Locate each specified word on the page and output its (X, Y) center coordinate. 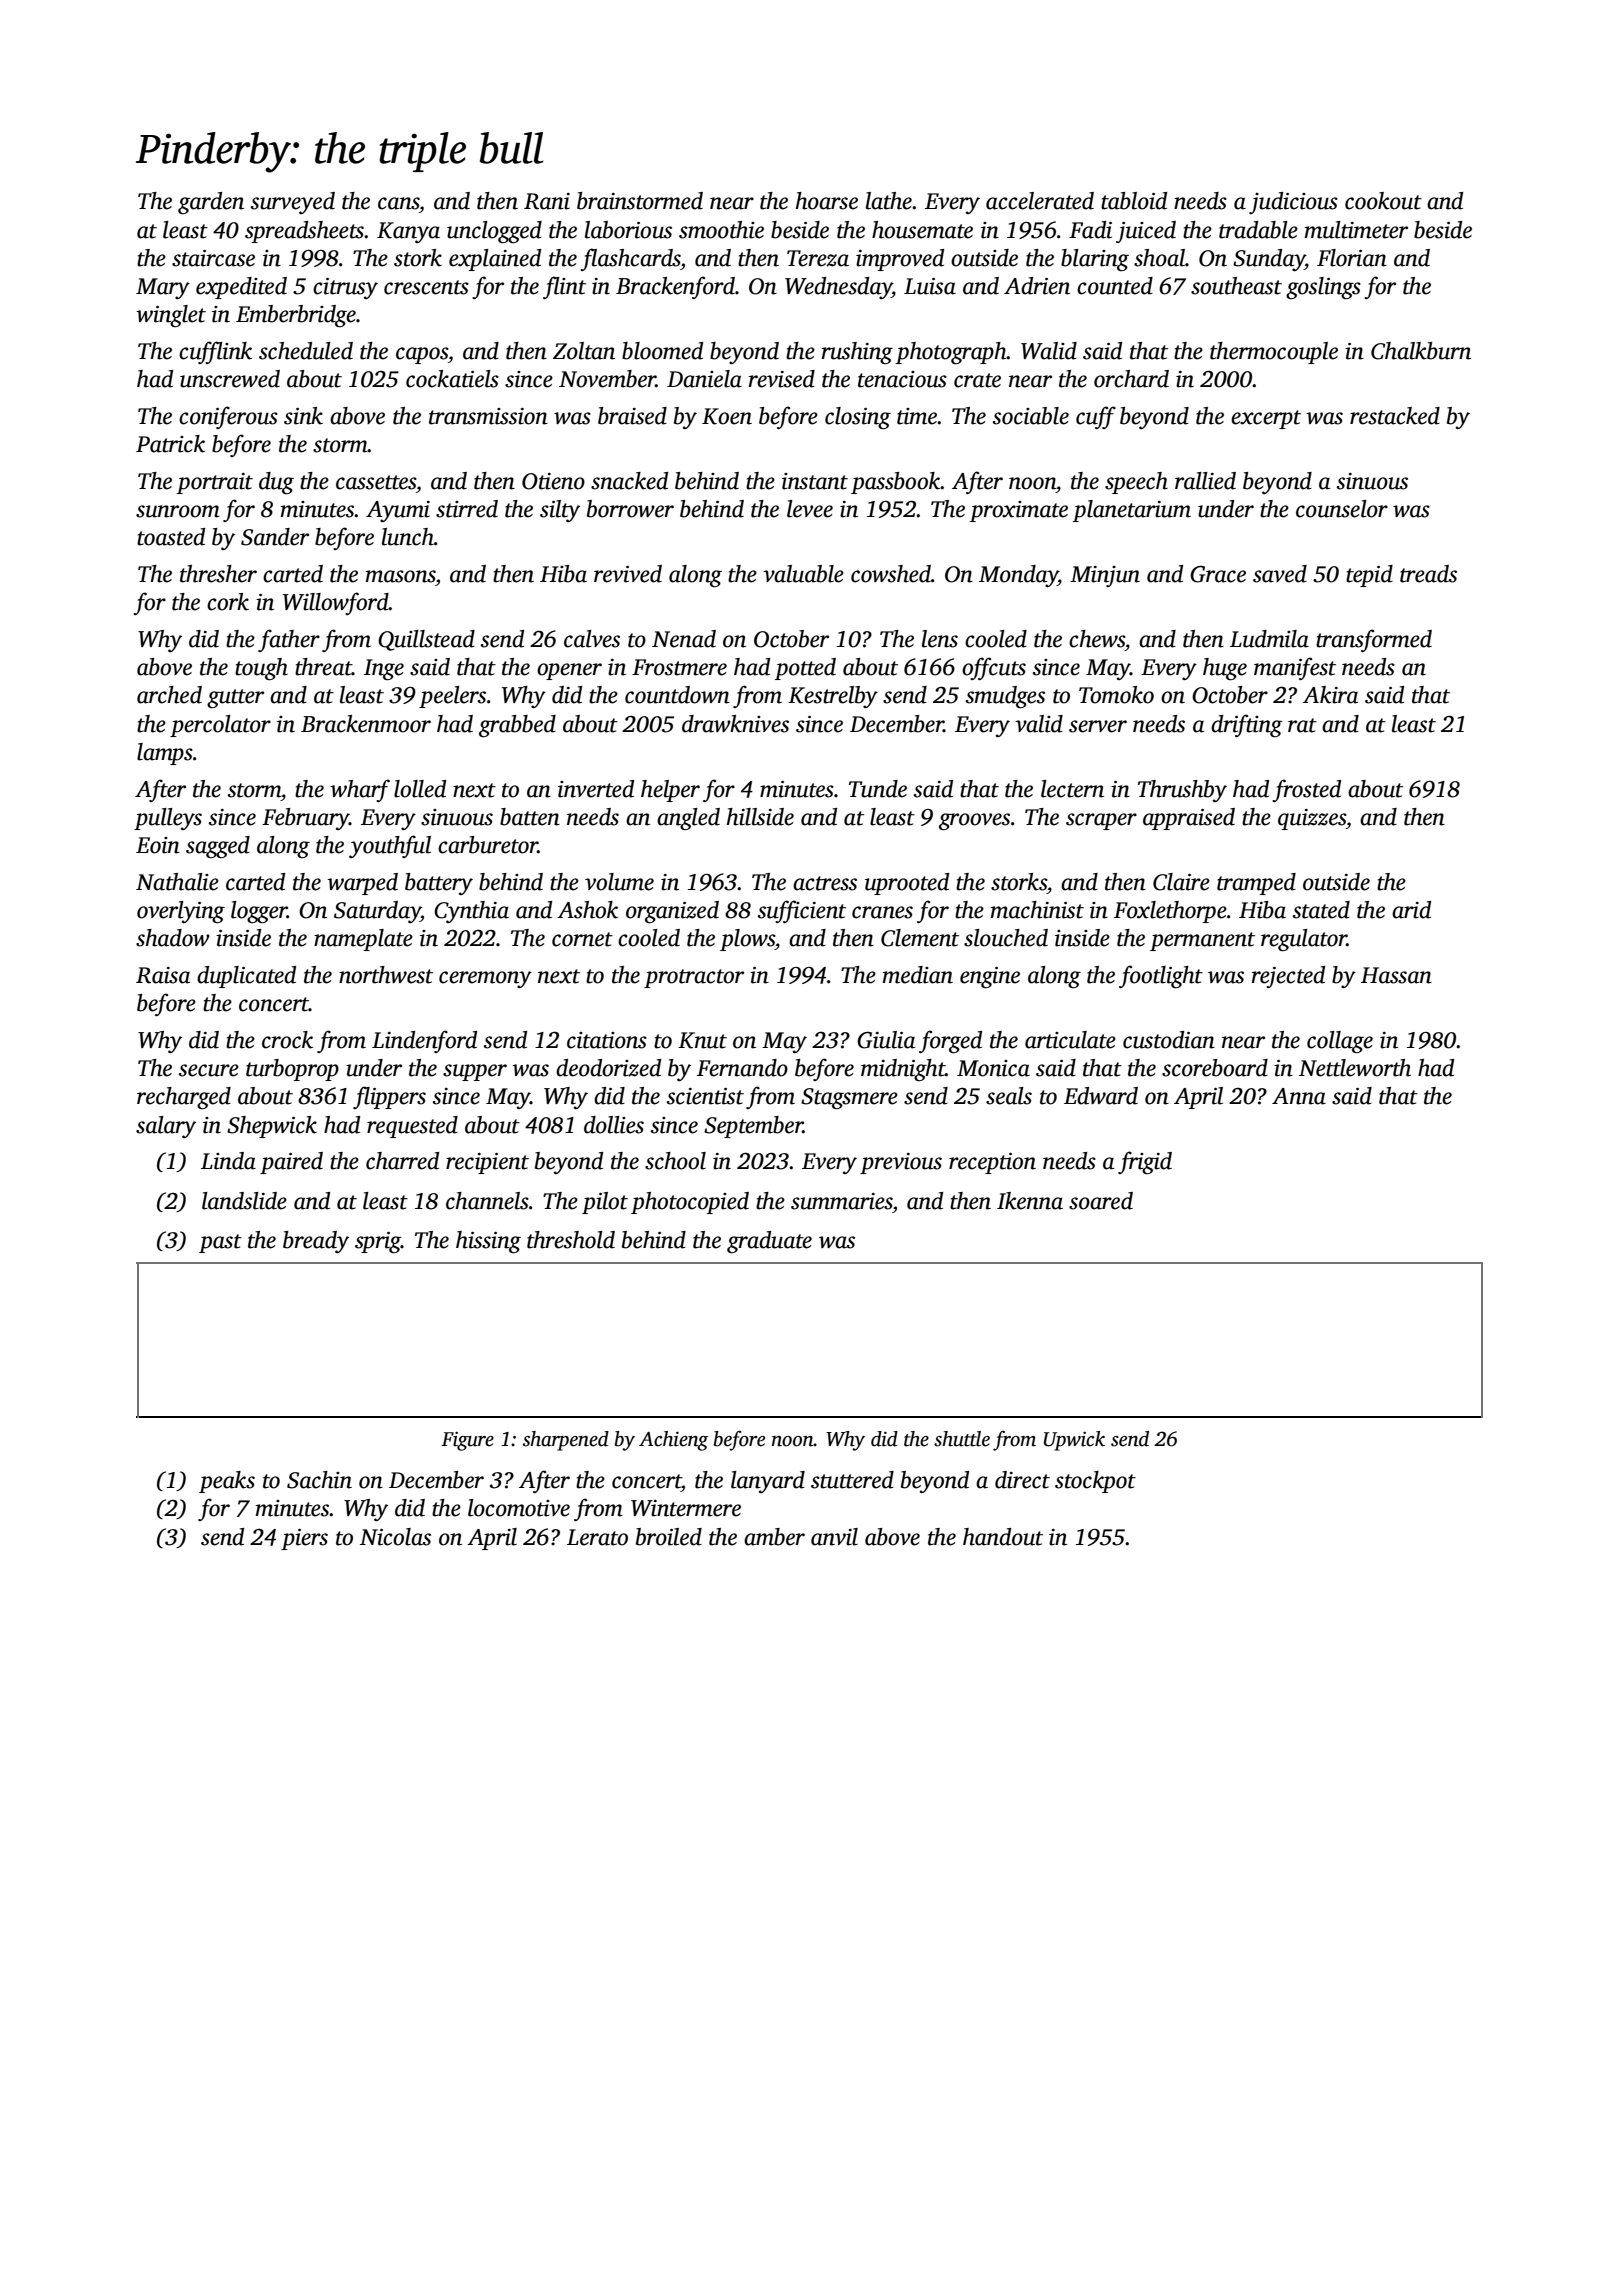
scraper (1101, 821)
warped (362, 884)
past (220, 1243)
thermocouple (1274, 353)
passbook (896, 483)
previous (901, 1163)
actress (825, 883)
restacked (1395, 416)
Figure (467, 1441)
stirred (467, 509)
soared (1101, 1201)
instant (815, 481)
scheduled (306, 351)
